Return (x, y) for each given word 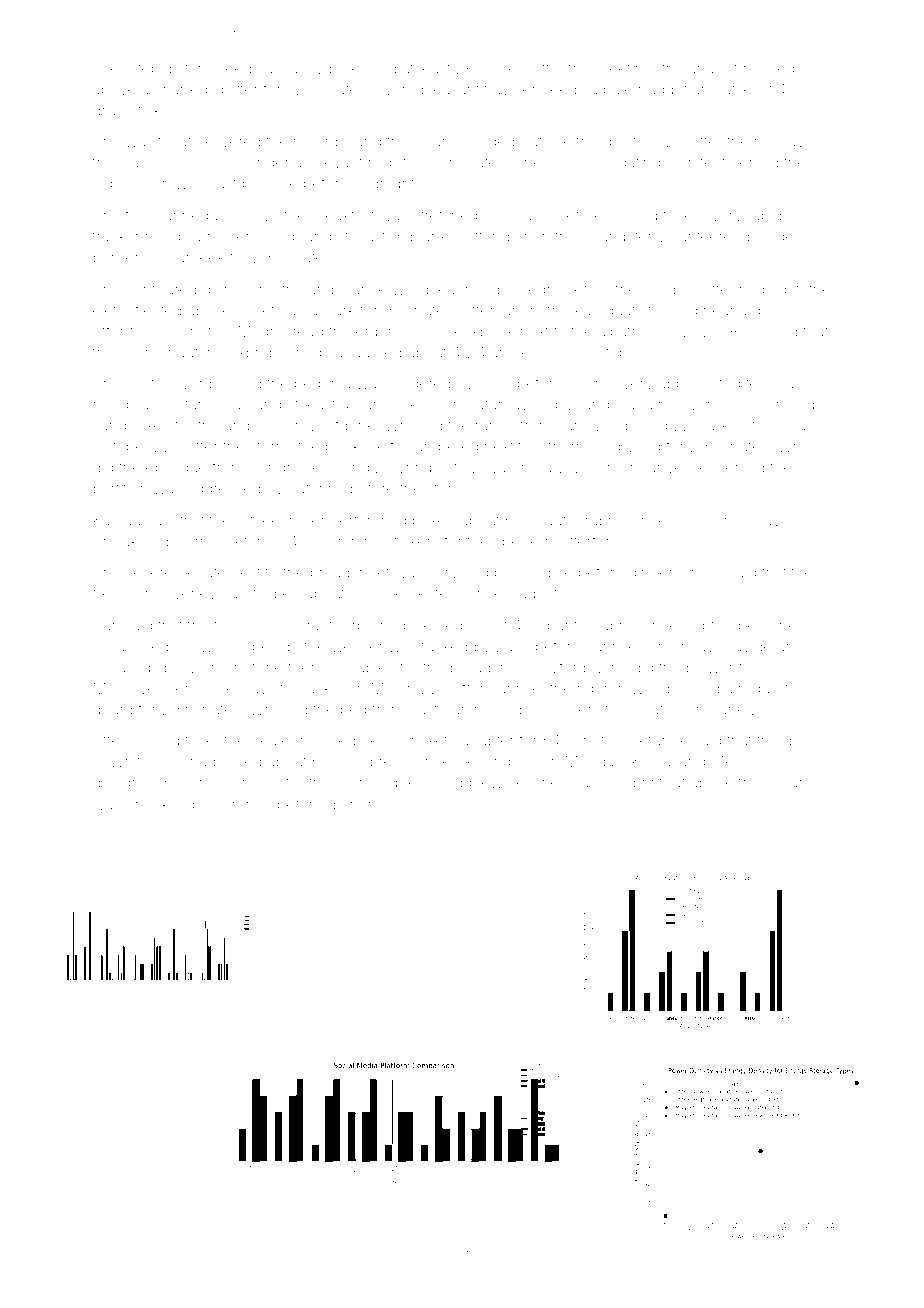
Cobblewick (481, 782)
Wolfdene (342, 425)
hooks (501, 68)
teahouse (778, 383)
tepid (154, 70)
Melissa (738, 761)
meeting (624, 70)
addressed (223, 488)
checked (156, 804)
